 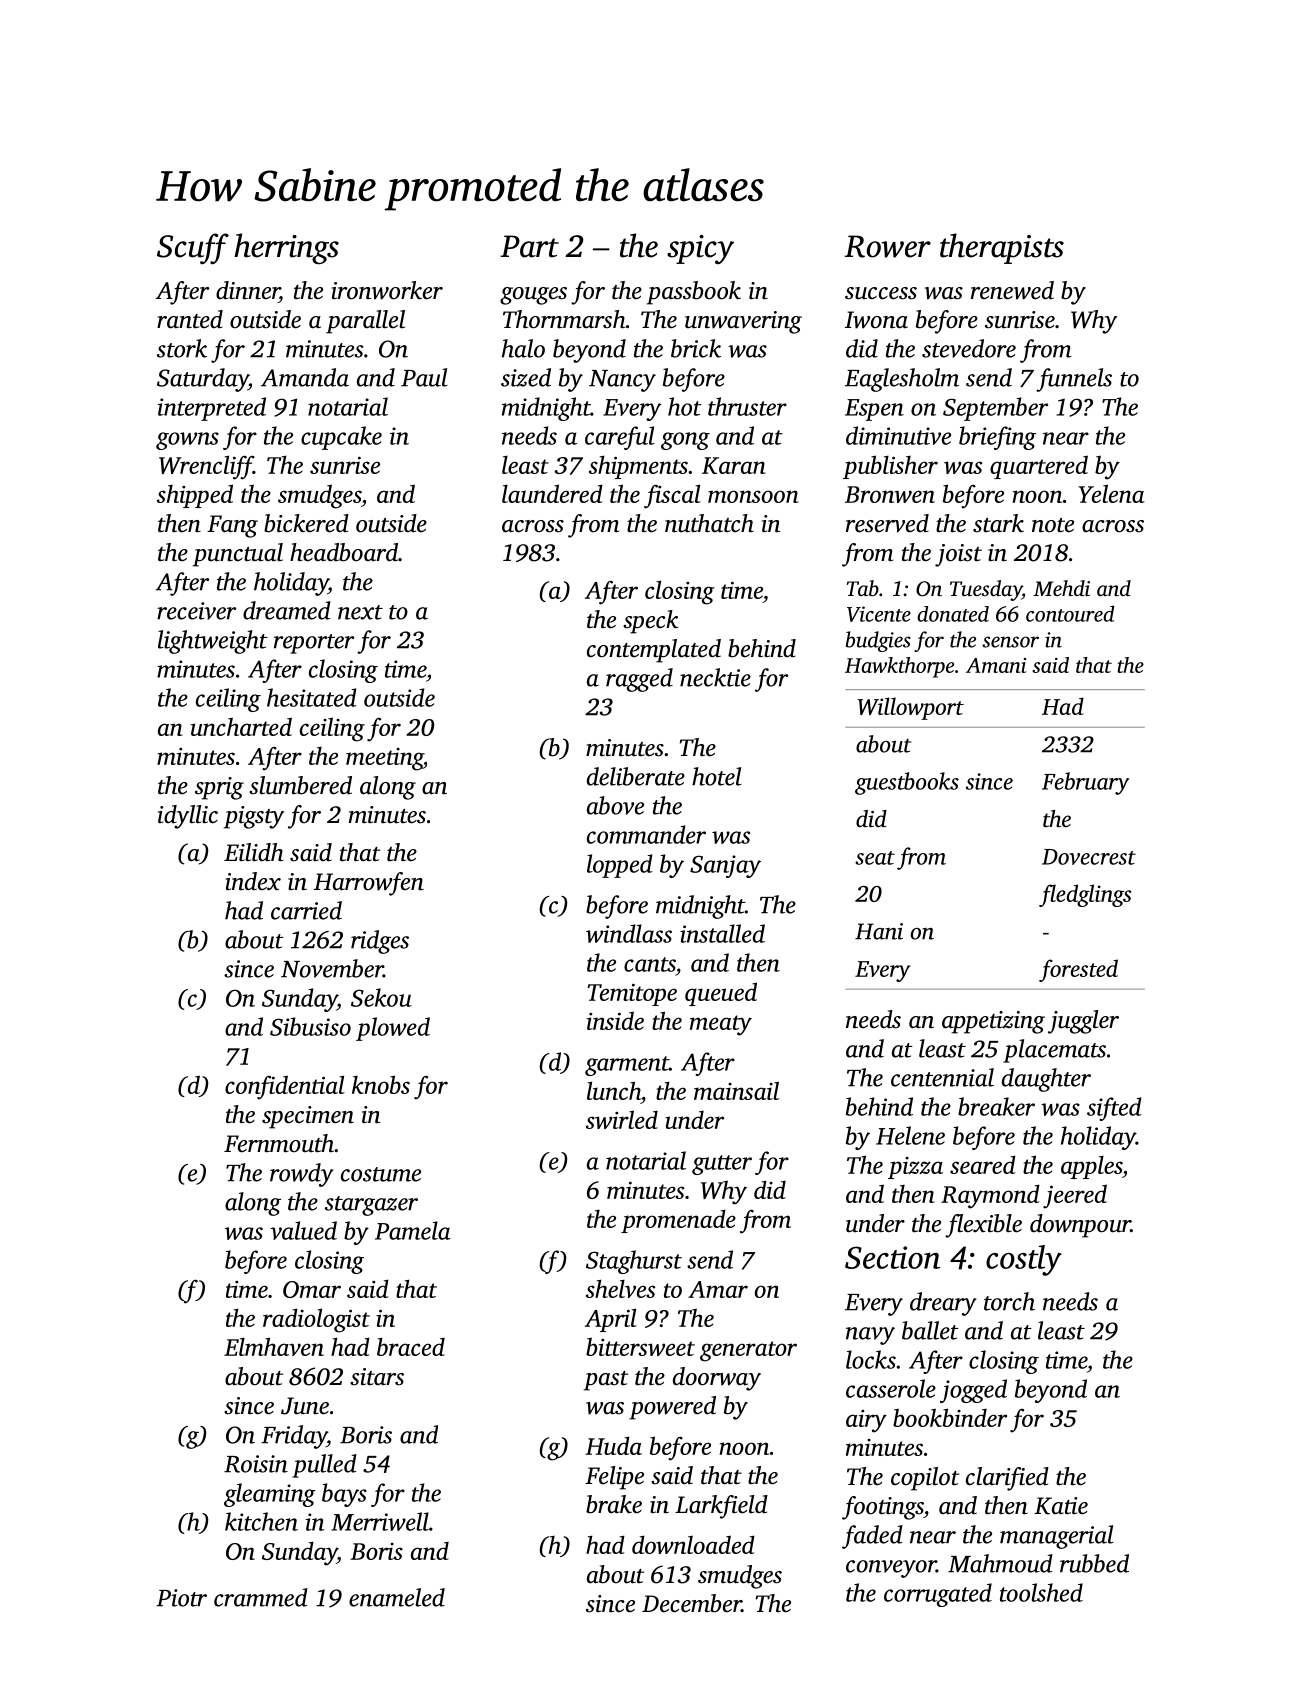 What do you see at coordinates (722, 933) in the page?
I see `installed` at bounding box center [722, 933].
